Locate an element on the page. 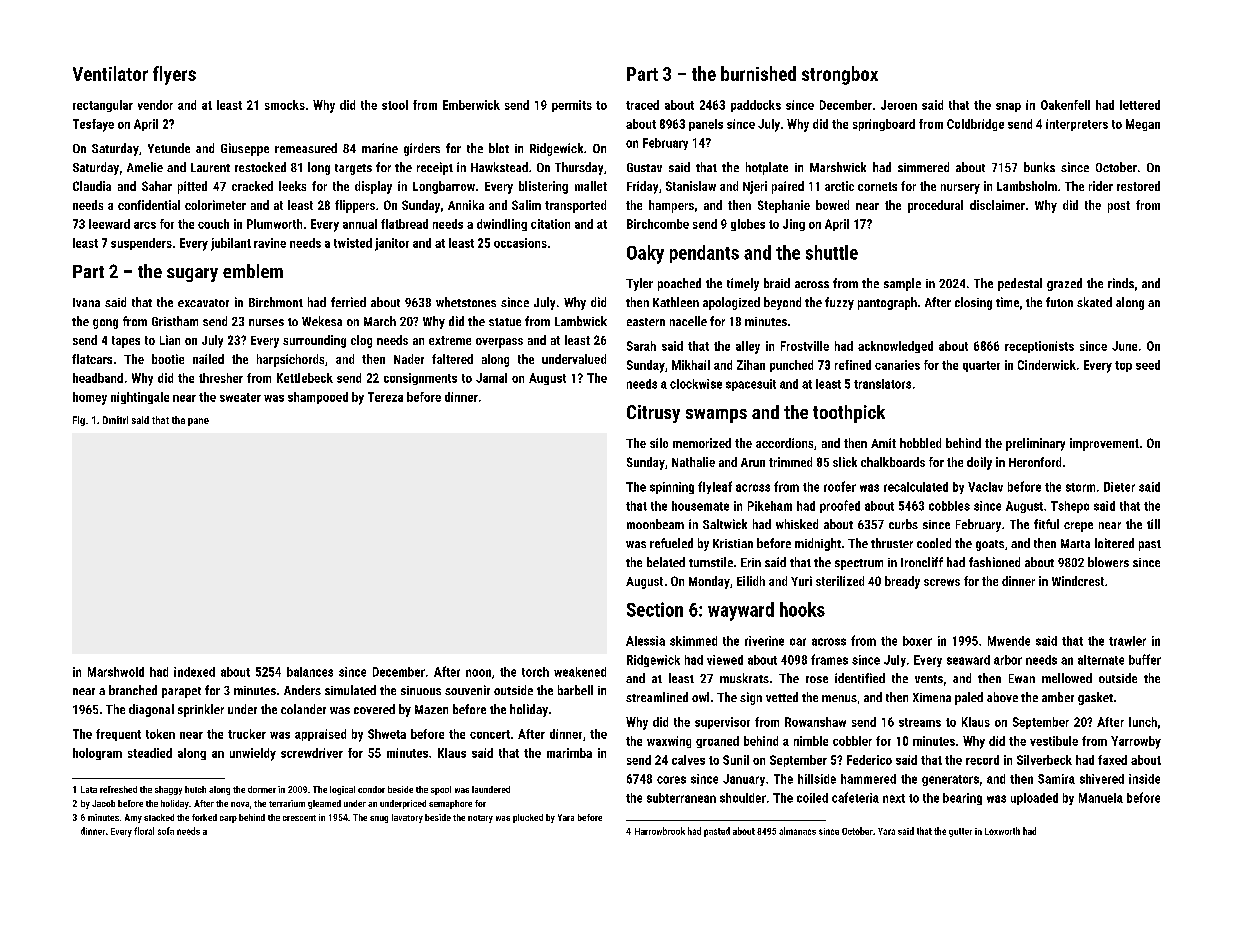 The height and width of the document is (952, 1233). Fig is located at coordinates (79, 421).
